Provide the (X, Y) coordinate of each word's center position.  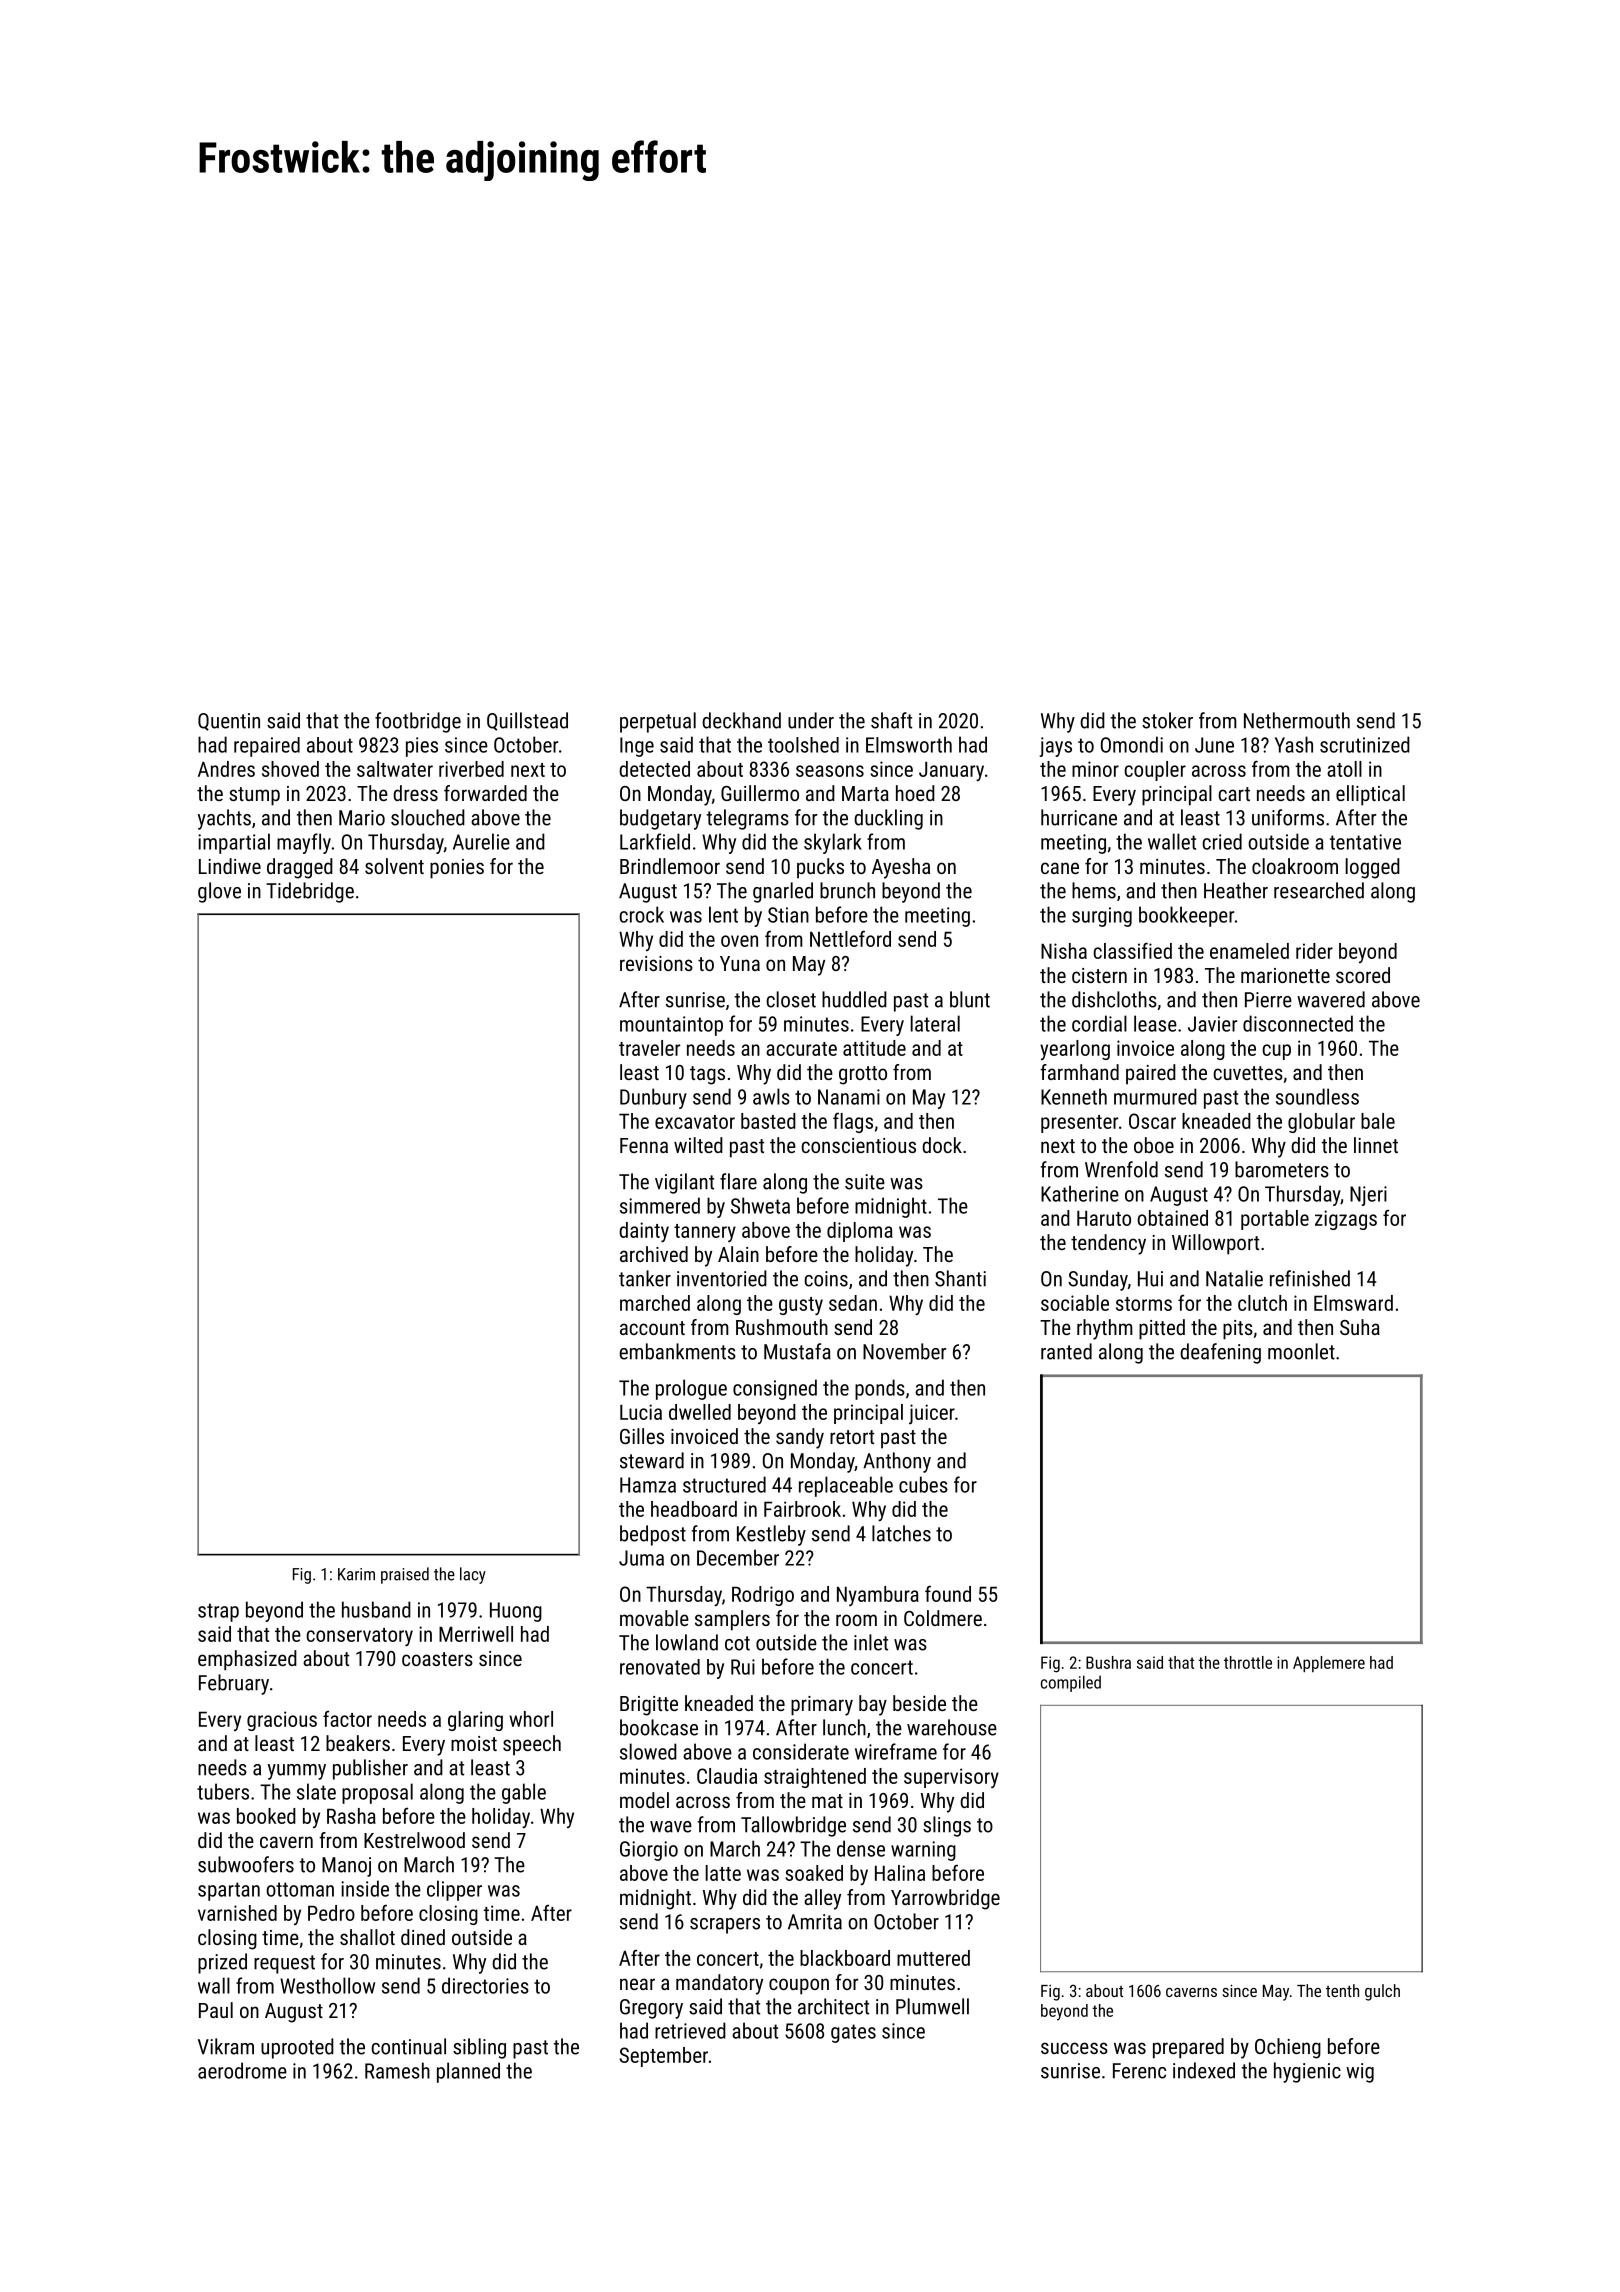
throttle (1248, 1662)
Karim (356, 1574)
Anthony (897, 1462)
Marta (865, 793)
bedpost (653, 1535)
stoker (1167, 720)
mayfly (304, 843)
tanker (645, 1278)
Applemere (1329, 1664)
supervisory (951, 1778)
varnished (237, 1913)
